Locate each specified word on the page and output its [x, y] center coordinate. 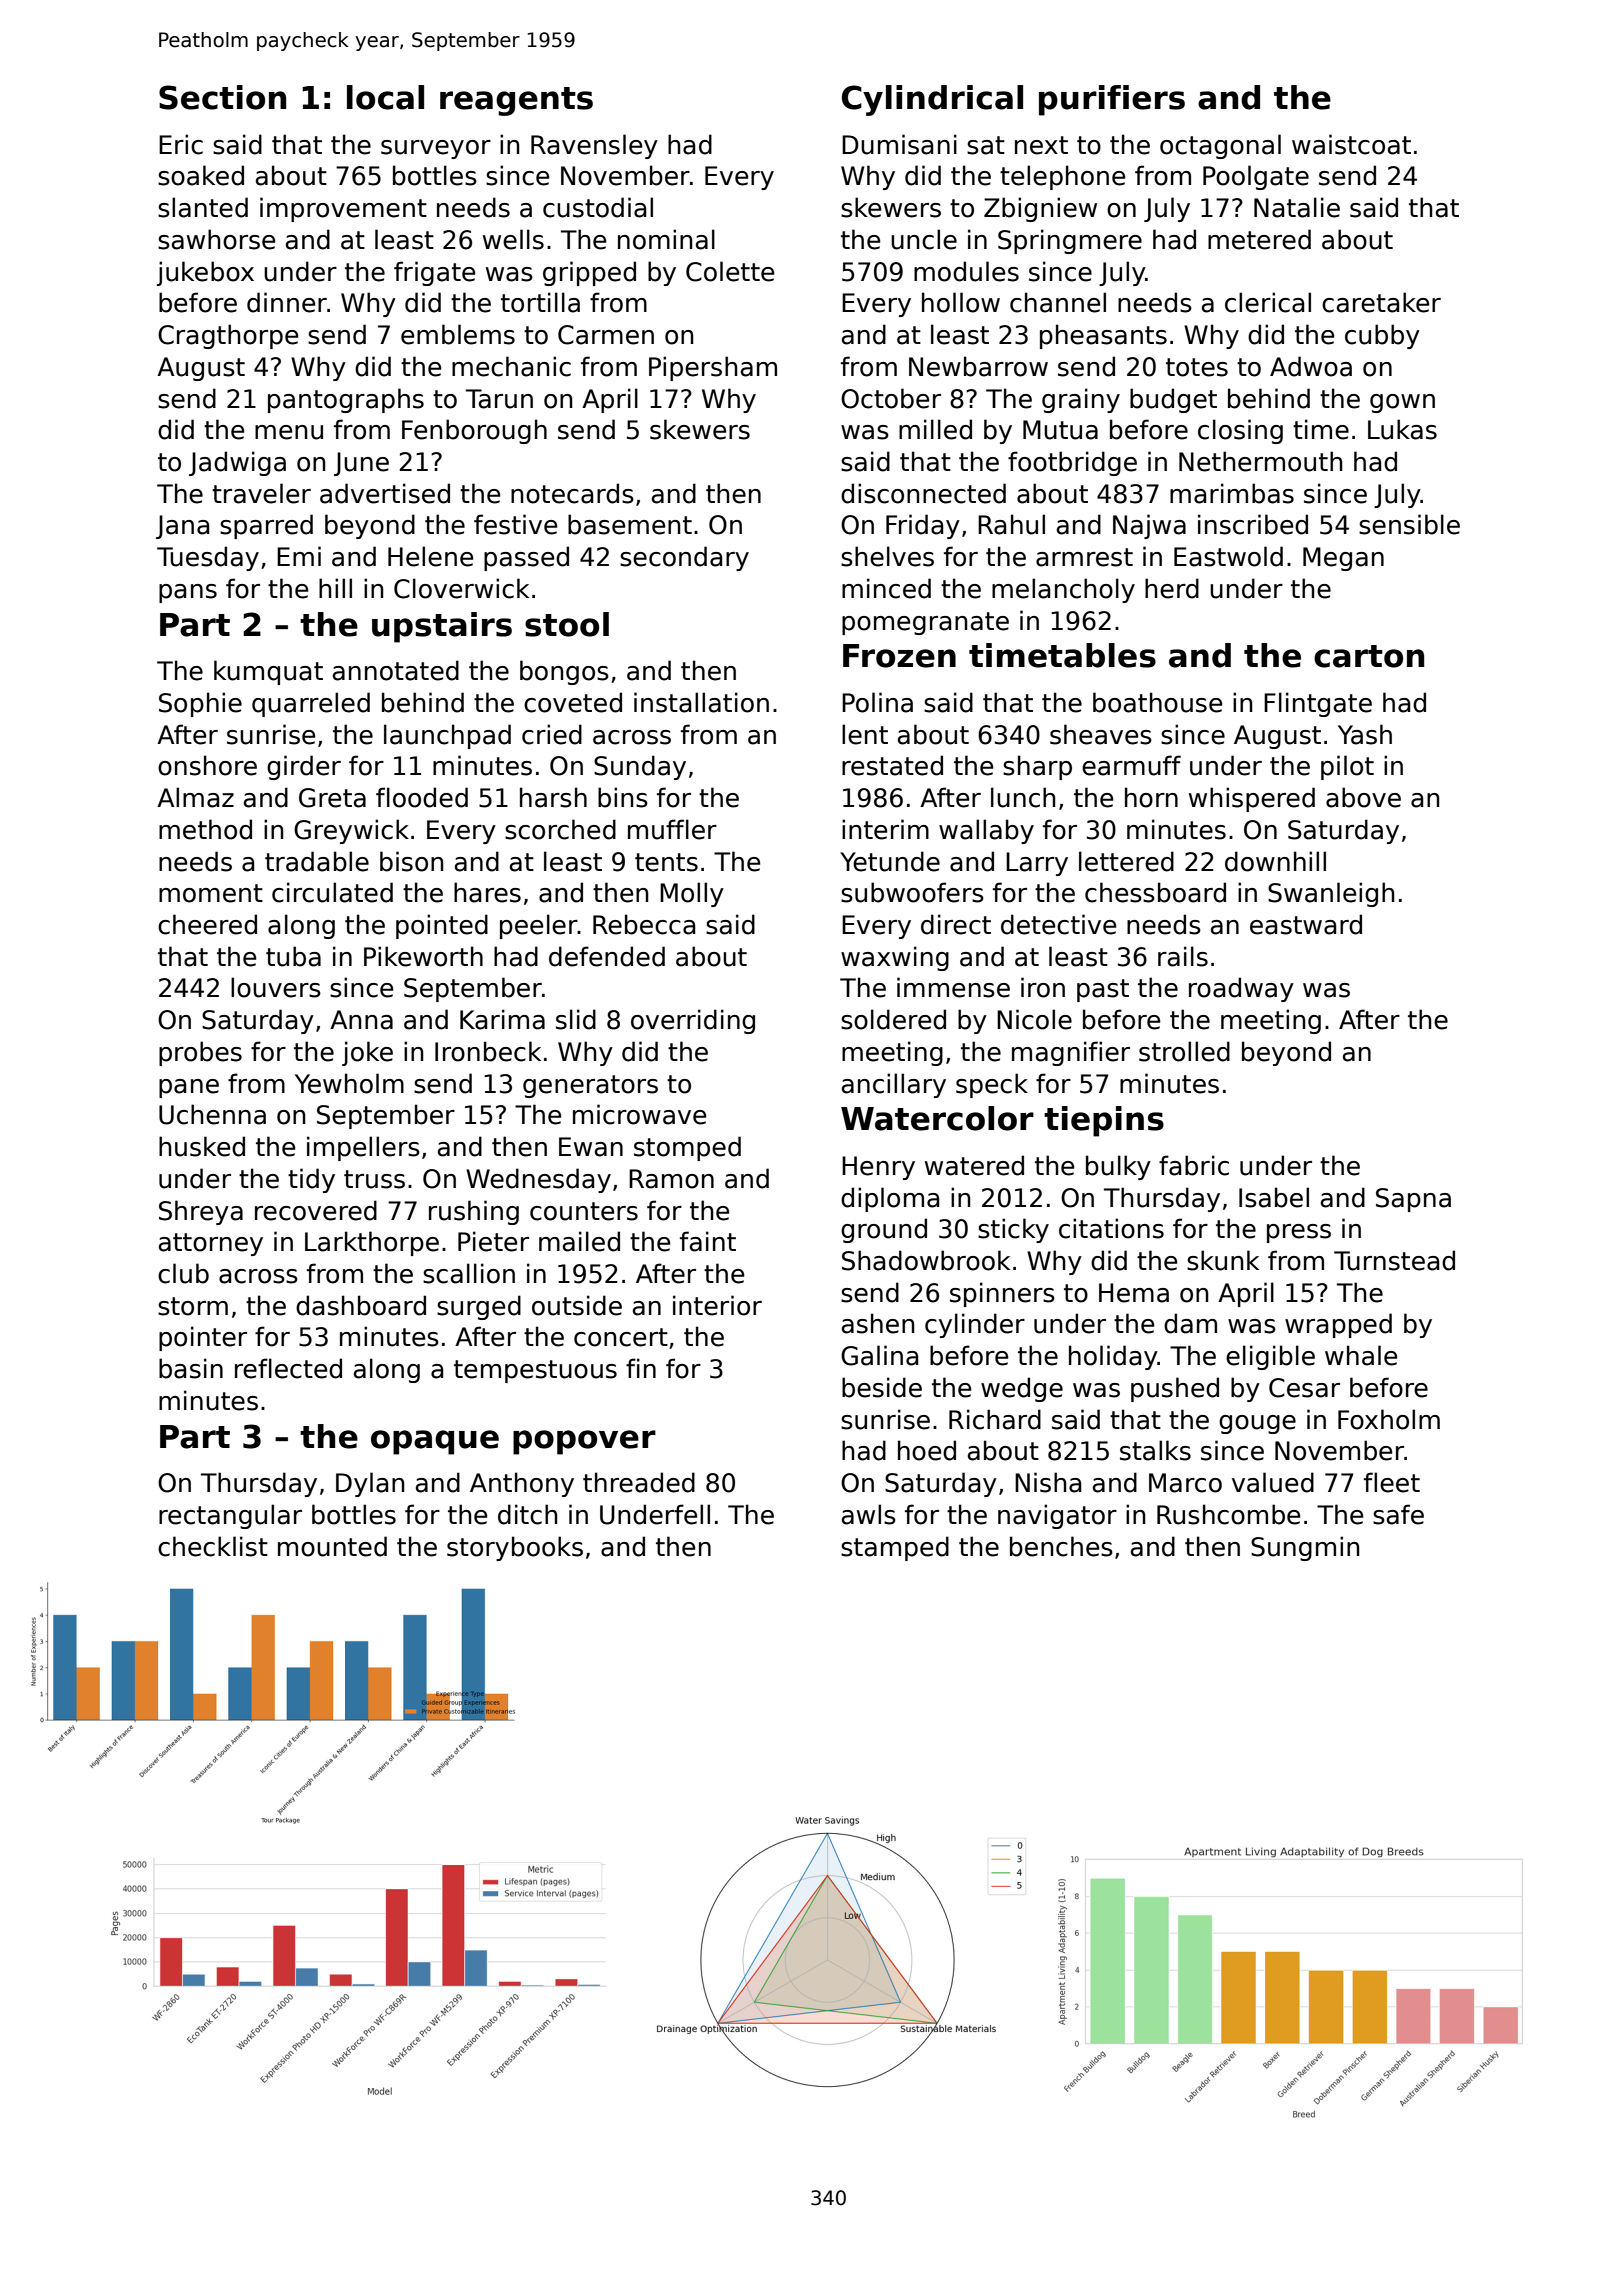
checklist [213, 1546]
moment [211, 893]
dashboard [361, 1305]
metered [1259, 239]
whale [1361, 1355]
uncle [924, 239]
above [1363, 797]
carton [1369, 656]
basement [630, 524]
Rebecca [644, 924]
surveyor [436, 149]
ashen [878, 1323]
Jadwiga [237, 463]
